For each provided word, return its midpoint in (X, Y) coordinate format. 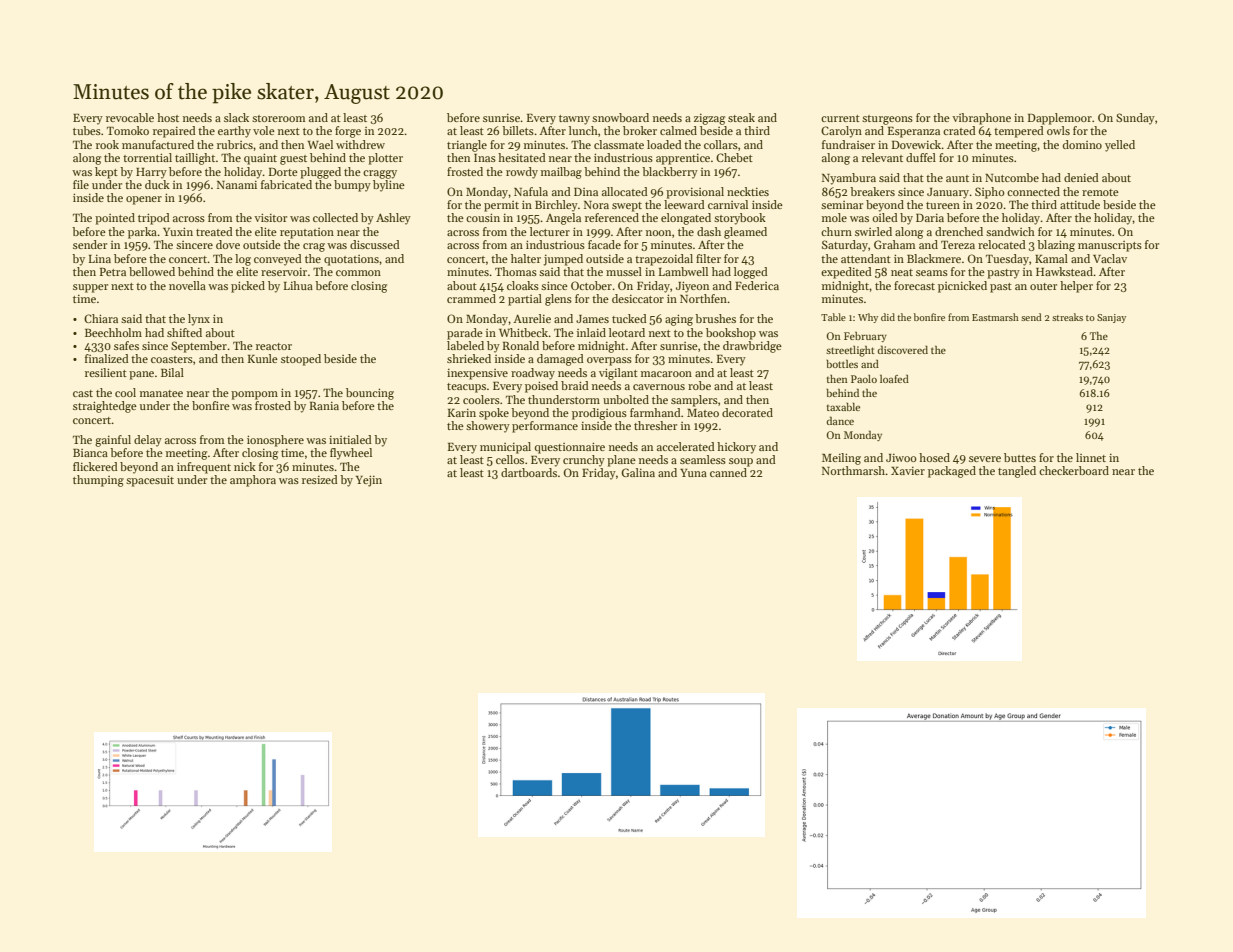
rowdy (522, 173)
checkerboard (1074, 470)
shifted (184, 332)
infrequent (204, 468)
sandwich (1010, 231)
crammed (471, 298)
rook (107, 144)
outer (1043, 286)
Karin (462, 413)
